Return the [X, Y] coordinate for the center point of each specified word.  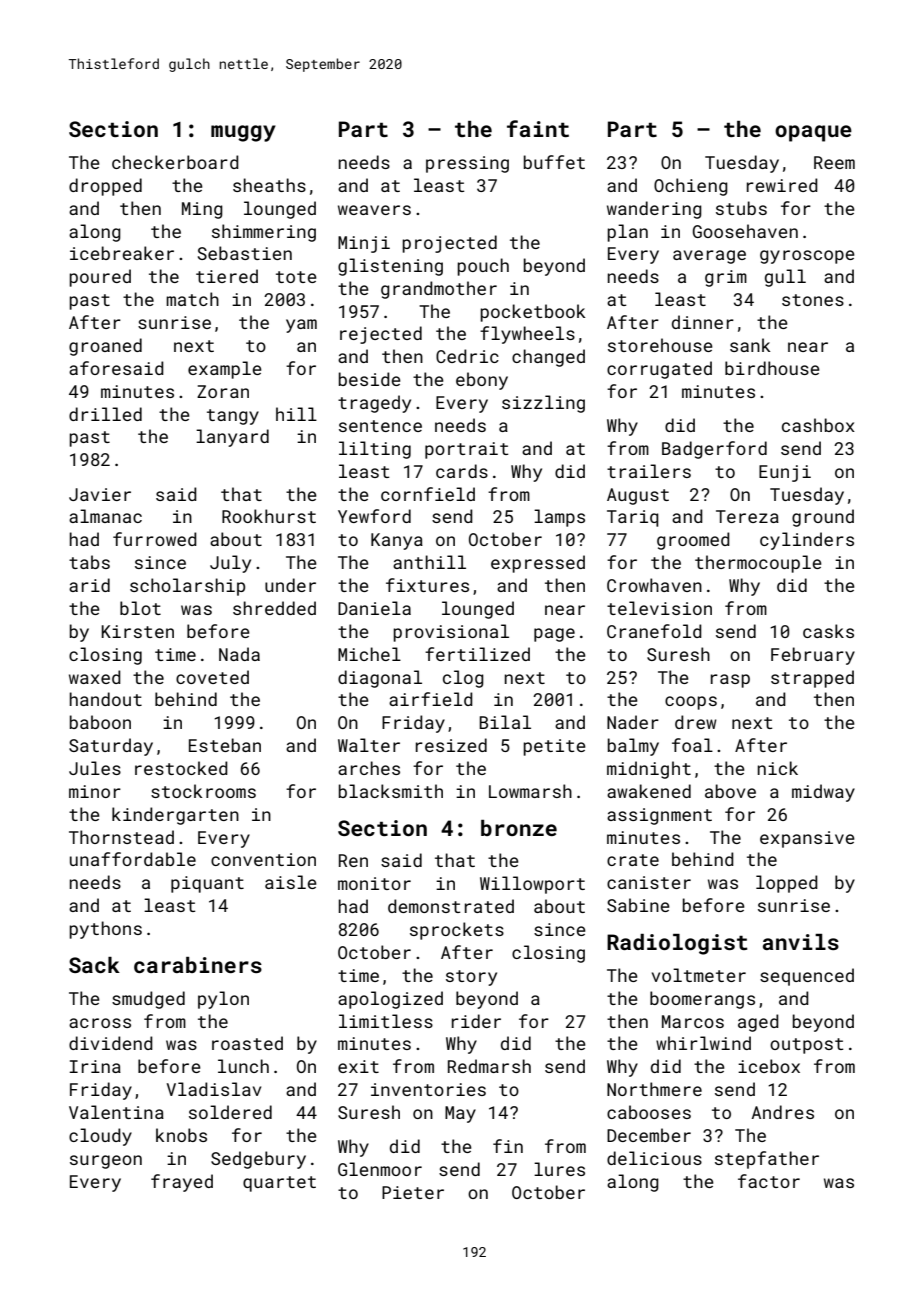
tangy [233, 417]
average [709, 257]
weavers [374, 210]
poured [100, 278]
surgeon [106, 1162]
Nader [633, 722]
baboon [100, 722]
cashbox [818, 425]
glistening [390, 267]
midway [823, 793]
